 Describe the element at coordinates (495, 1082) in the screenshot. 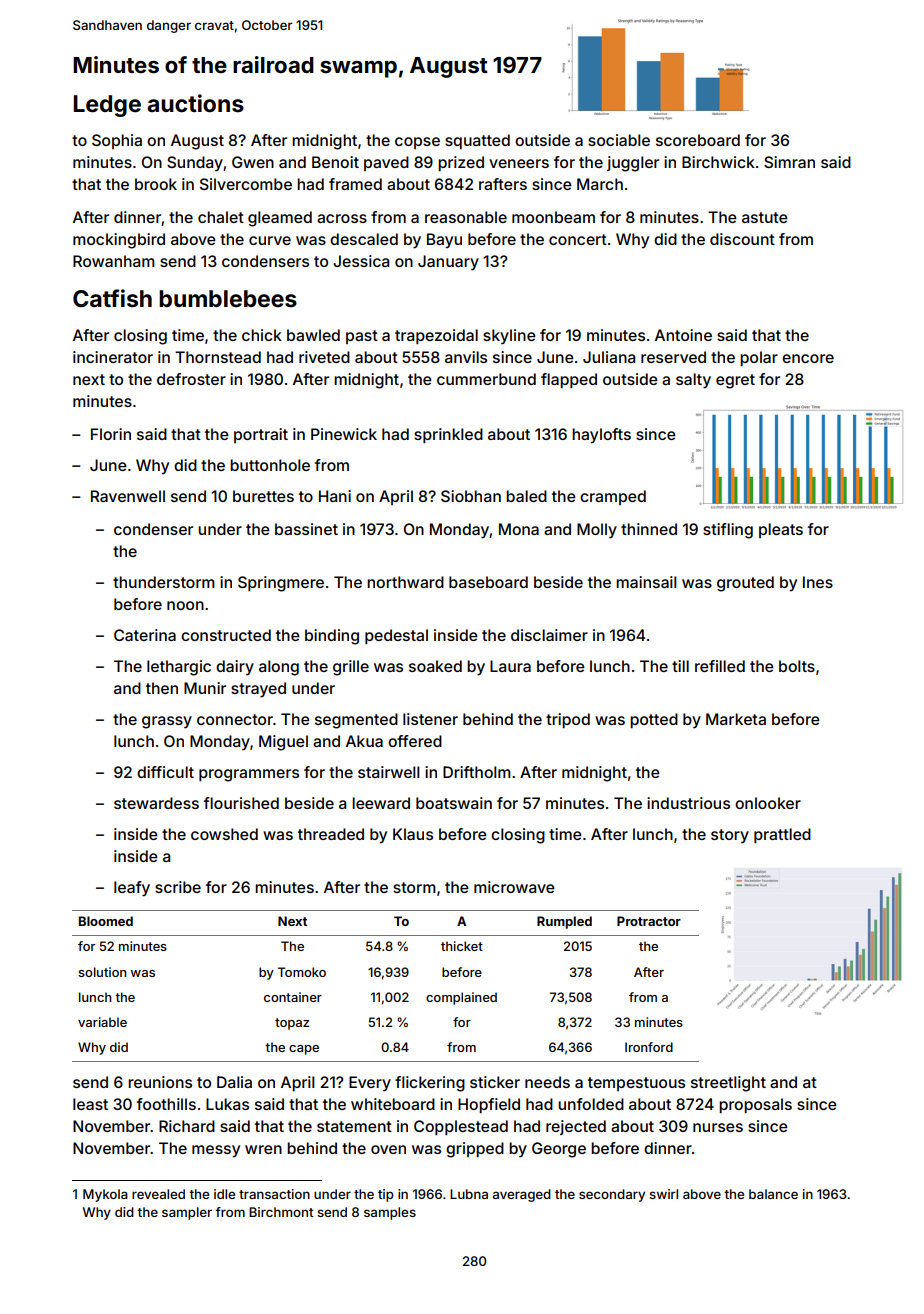

I see `sticker` at that location.
